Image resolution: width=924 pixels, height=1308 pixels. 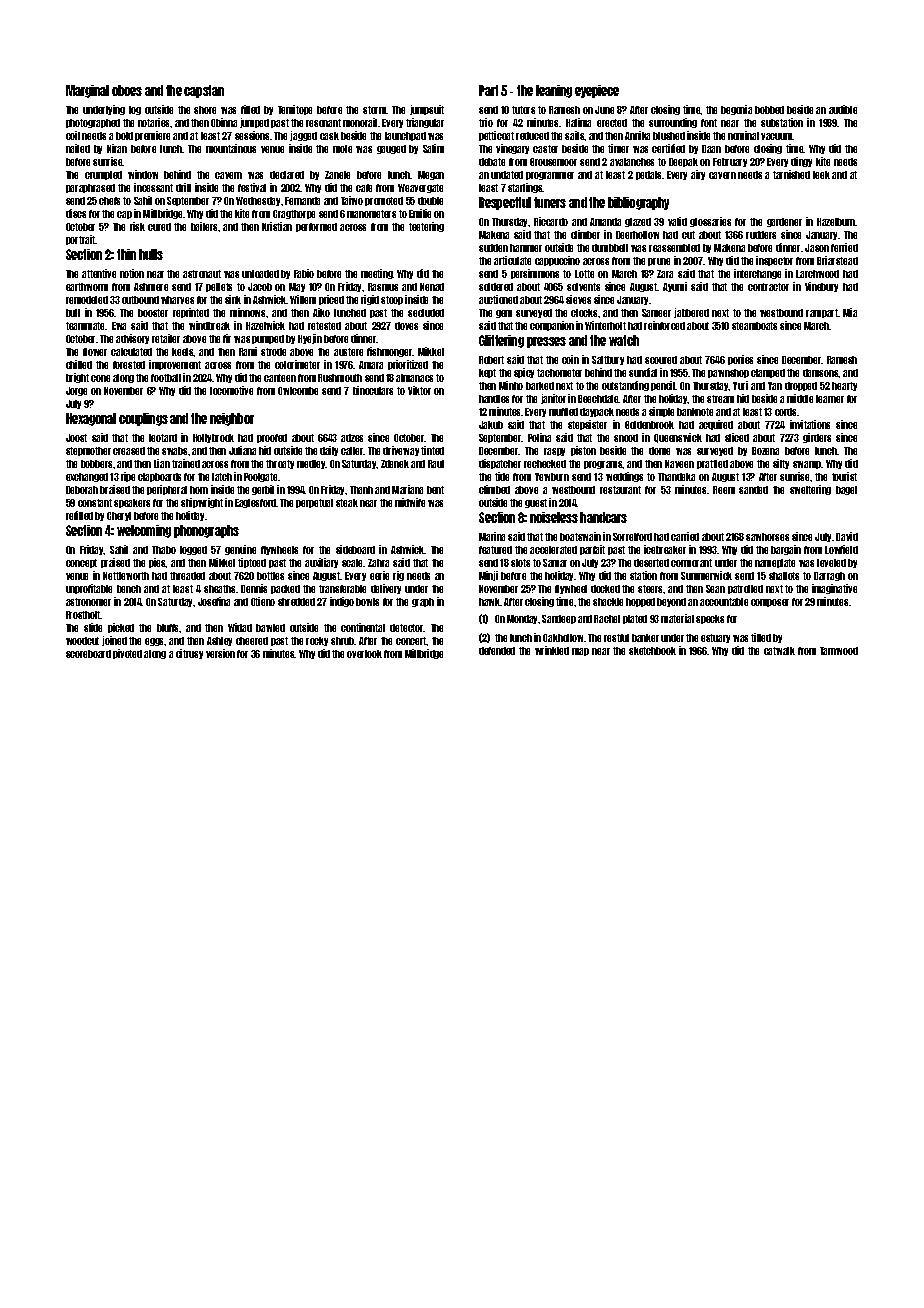 What do you see at coordinates (836, 222) in the screenshot?
I see `Hazelburn` at bounding box center [836, 222].
